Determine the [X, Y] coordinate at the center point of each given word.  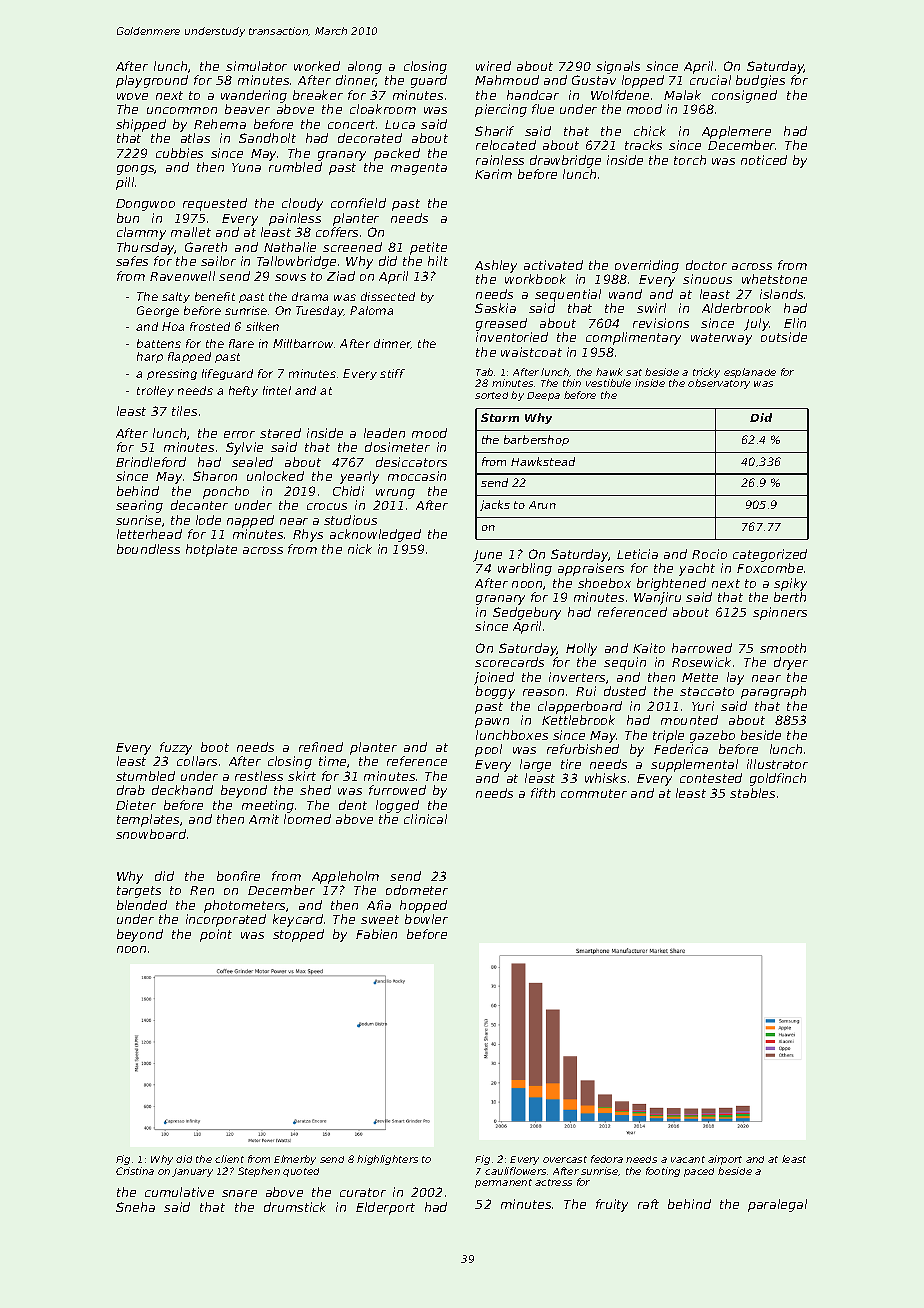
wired [493, 66]
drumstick [295, 1207]
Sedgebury [527, 613]
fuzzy [176, 748]
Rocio [709, 554]
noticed [764, 160]
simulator [256, 66]
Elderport [385, 1208]
